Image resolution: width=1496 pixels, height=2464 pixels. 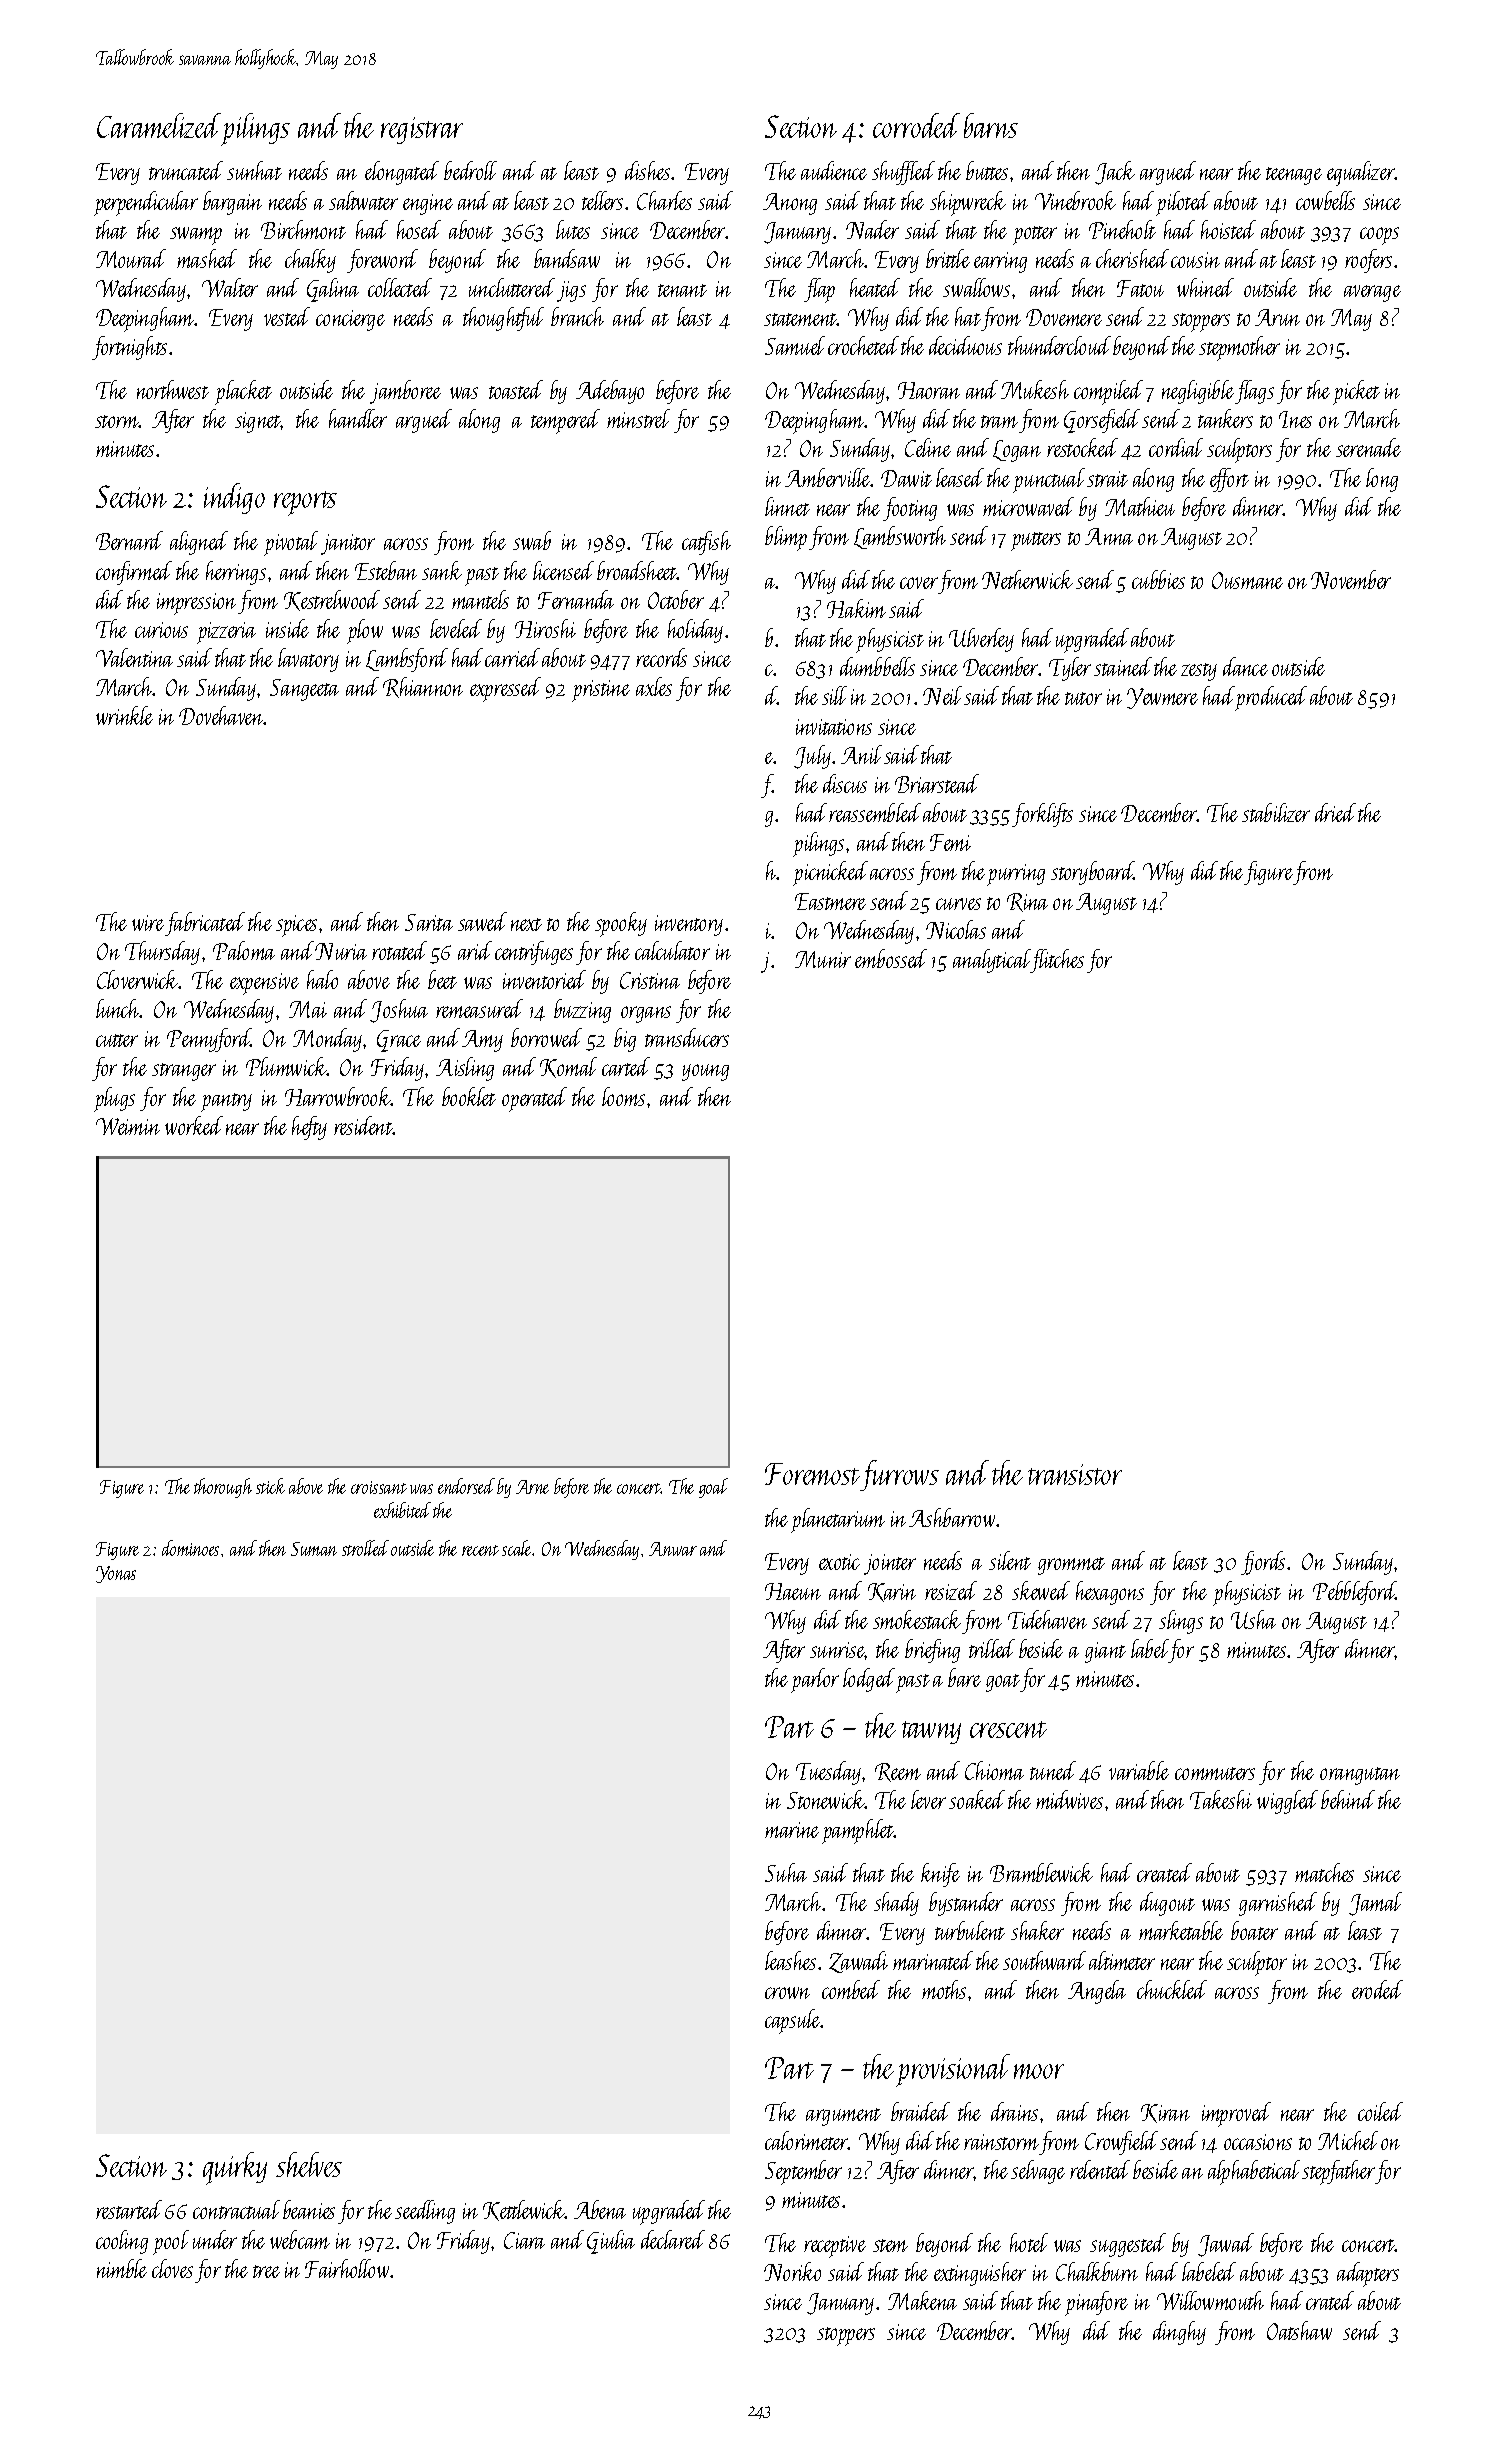 I want to click on crown, so click(x=787, y=1993).
